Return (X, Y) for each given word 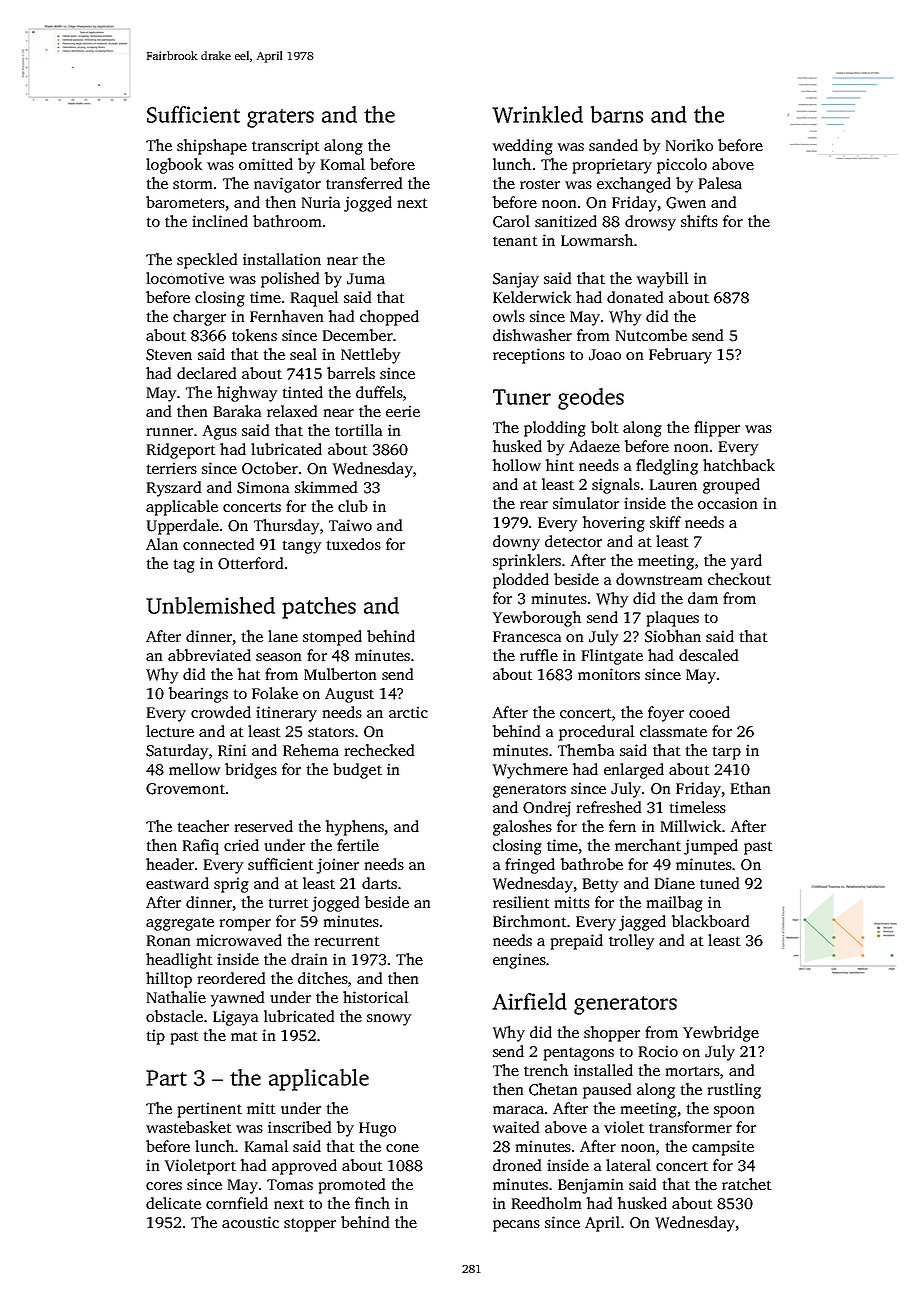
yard (746, 562)
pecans (516, 1226)
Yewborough (537, 619)
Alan (162, 544)
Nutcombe (651, 335)
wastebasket (189, 1127)
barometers (185, 202)
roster (540, 184)
